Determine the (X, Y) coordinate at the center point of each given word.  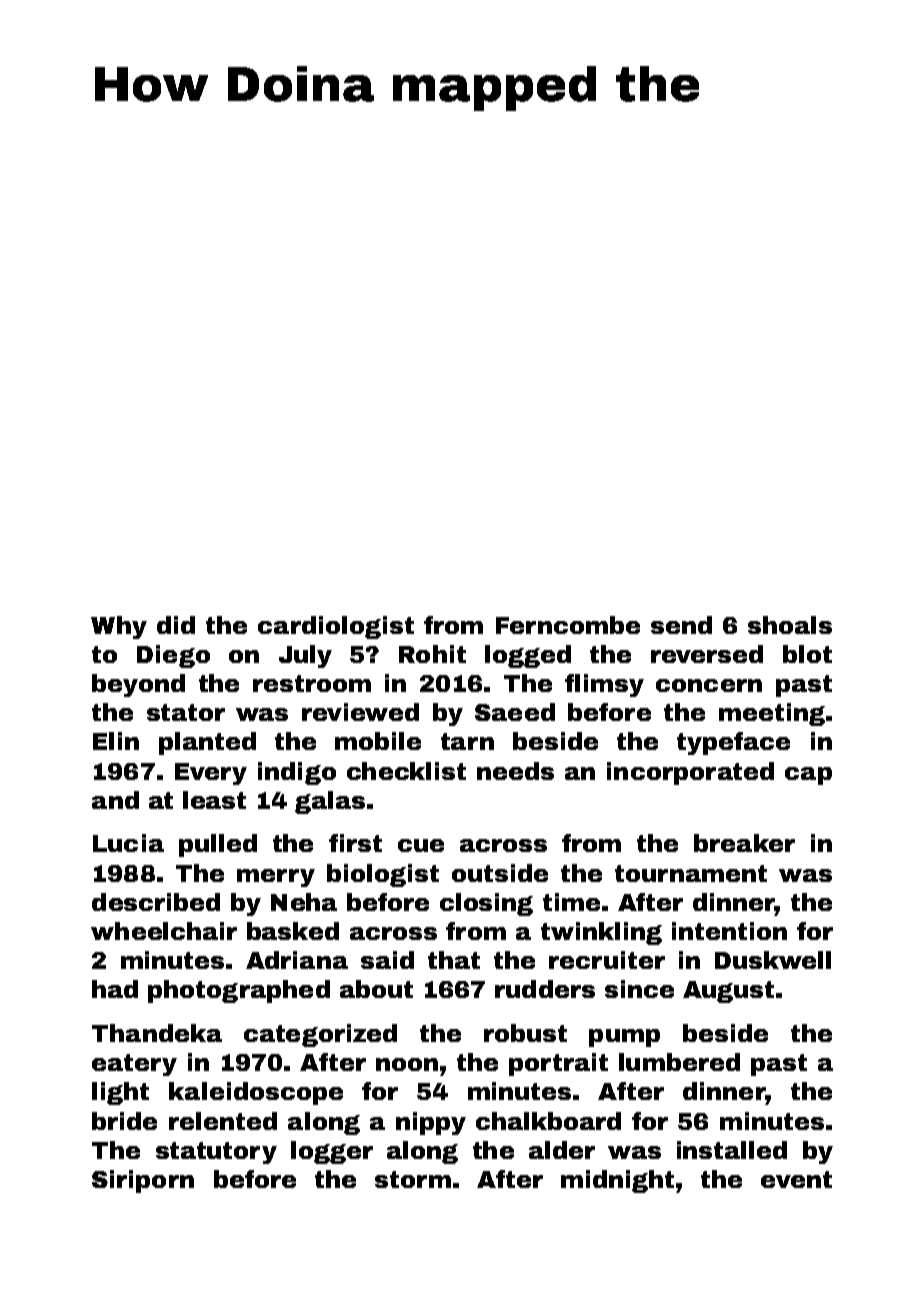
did (176, 625)
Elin (116, 741)
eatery (134, 1065)
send (681, 625)
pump (624, 1038)
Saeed (515, 712)
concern (709, 685)
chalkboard (548, 1121)
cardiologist (336, 627)
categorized (320, 1035)
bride (124, 1121)
